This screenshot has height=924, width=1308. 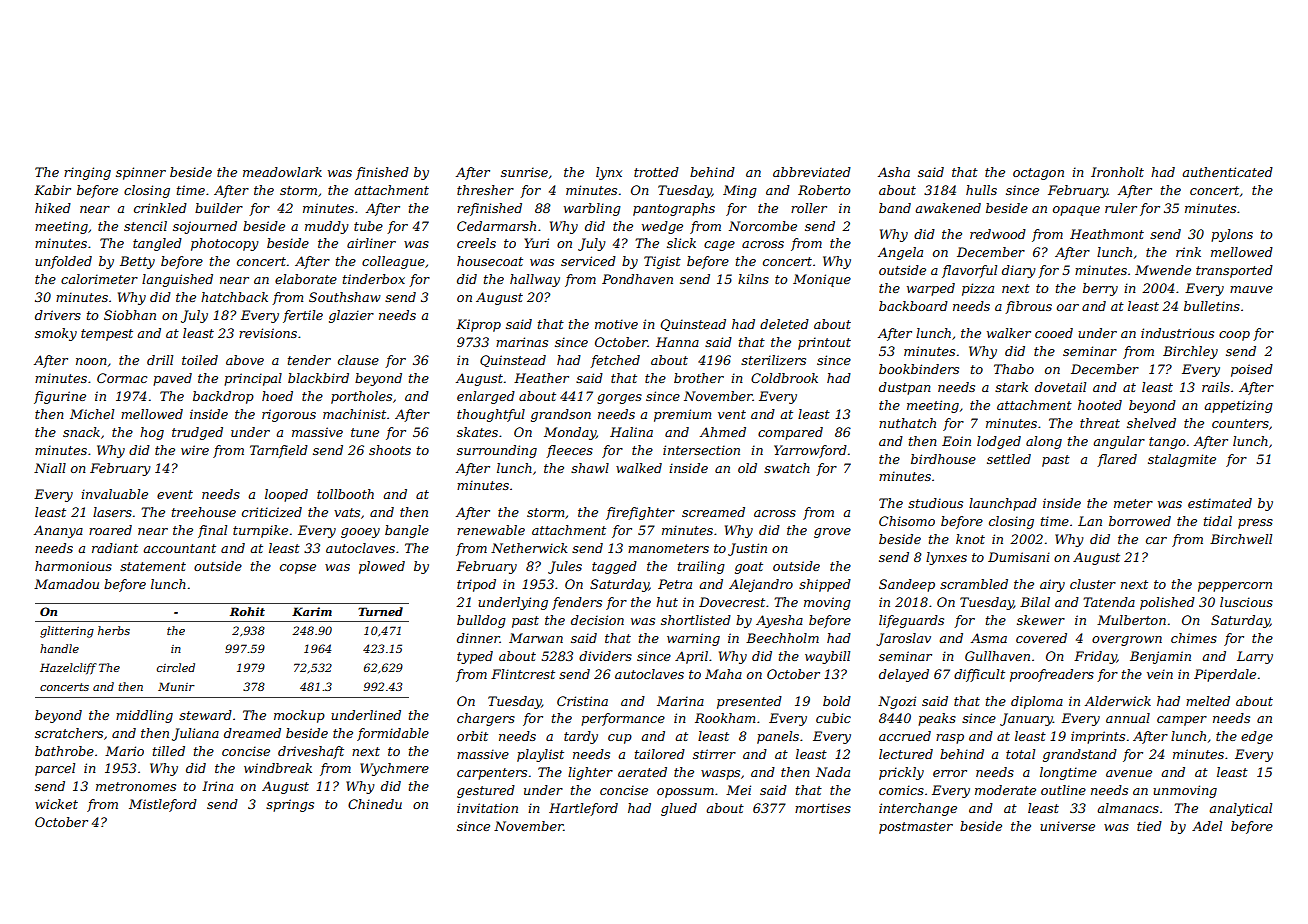 I want to click on Niall, so click(x=50, y=468).
